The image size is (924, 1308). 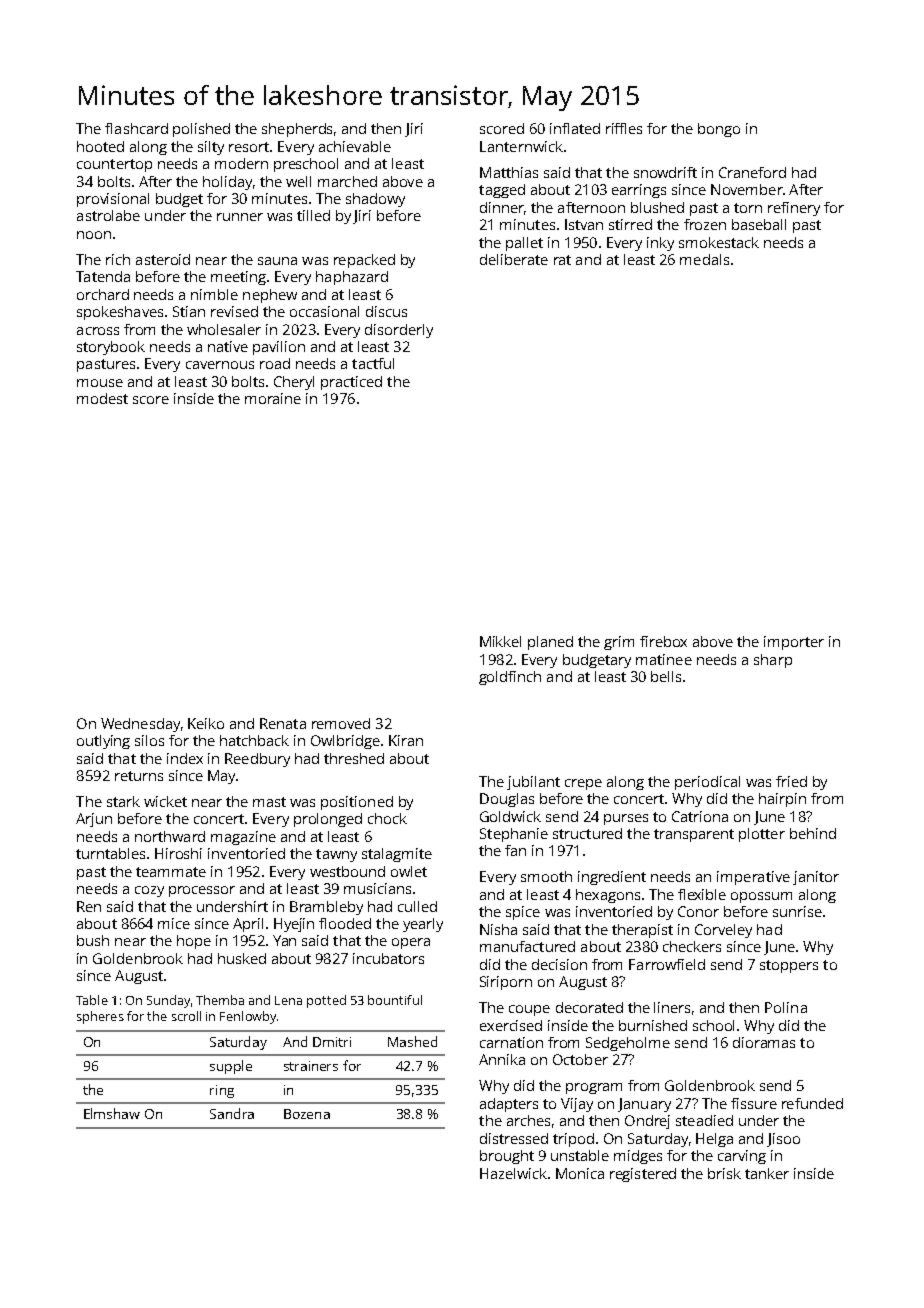 What do you see at coordinates (178, 853) in the document?
I see `Hiroshi` at bounding box center [178, 853].
